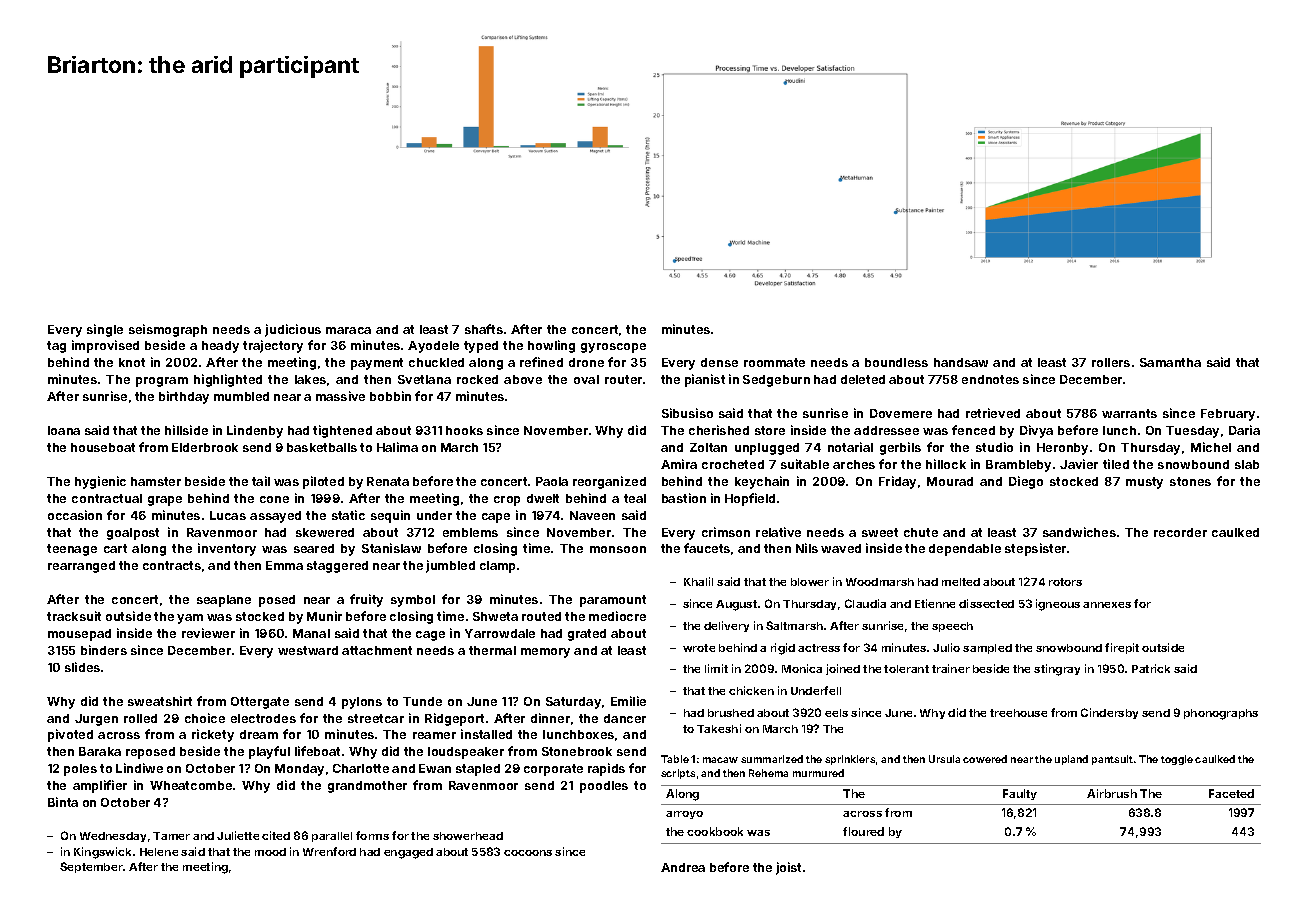  I want to click on Faceted, so click(1231, 793).
